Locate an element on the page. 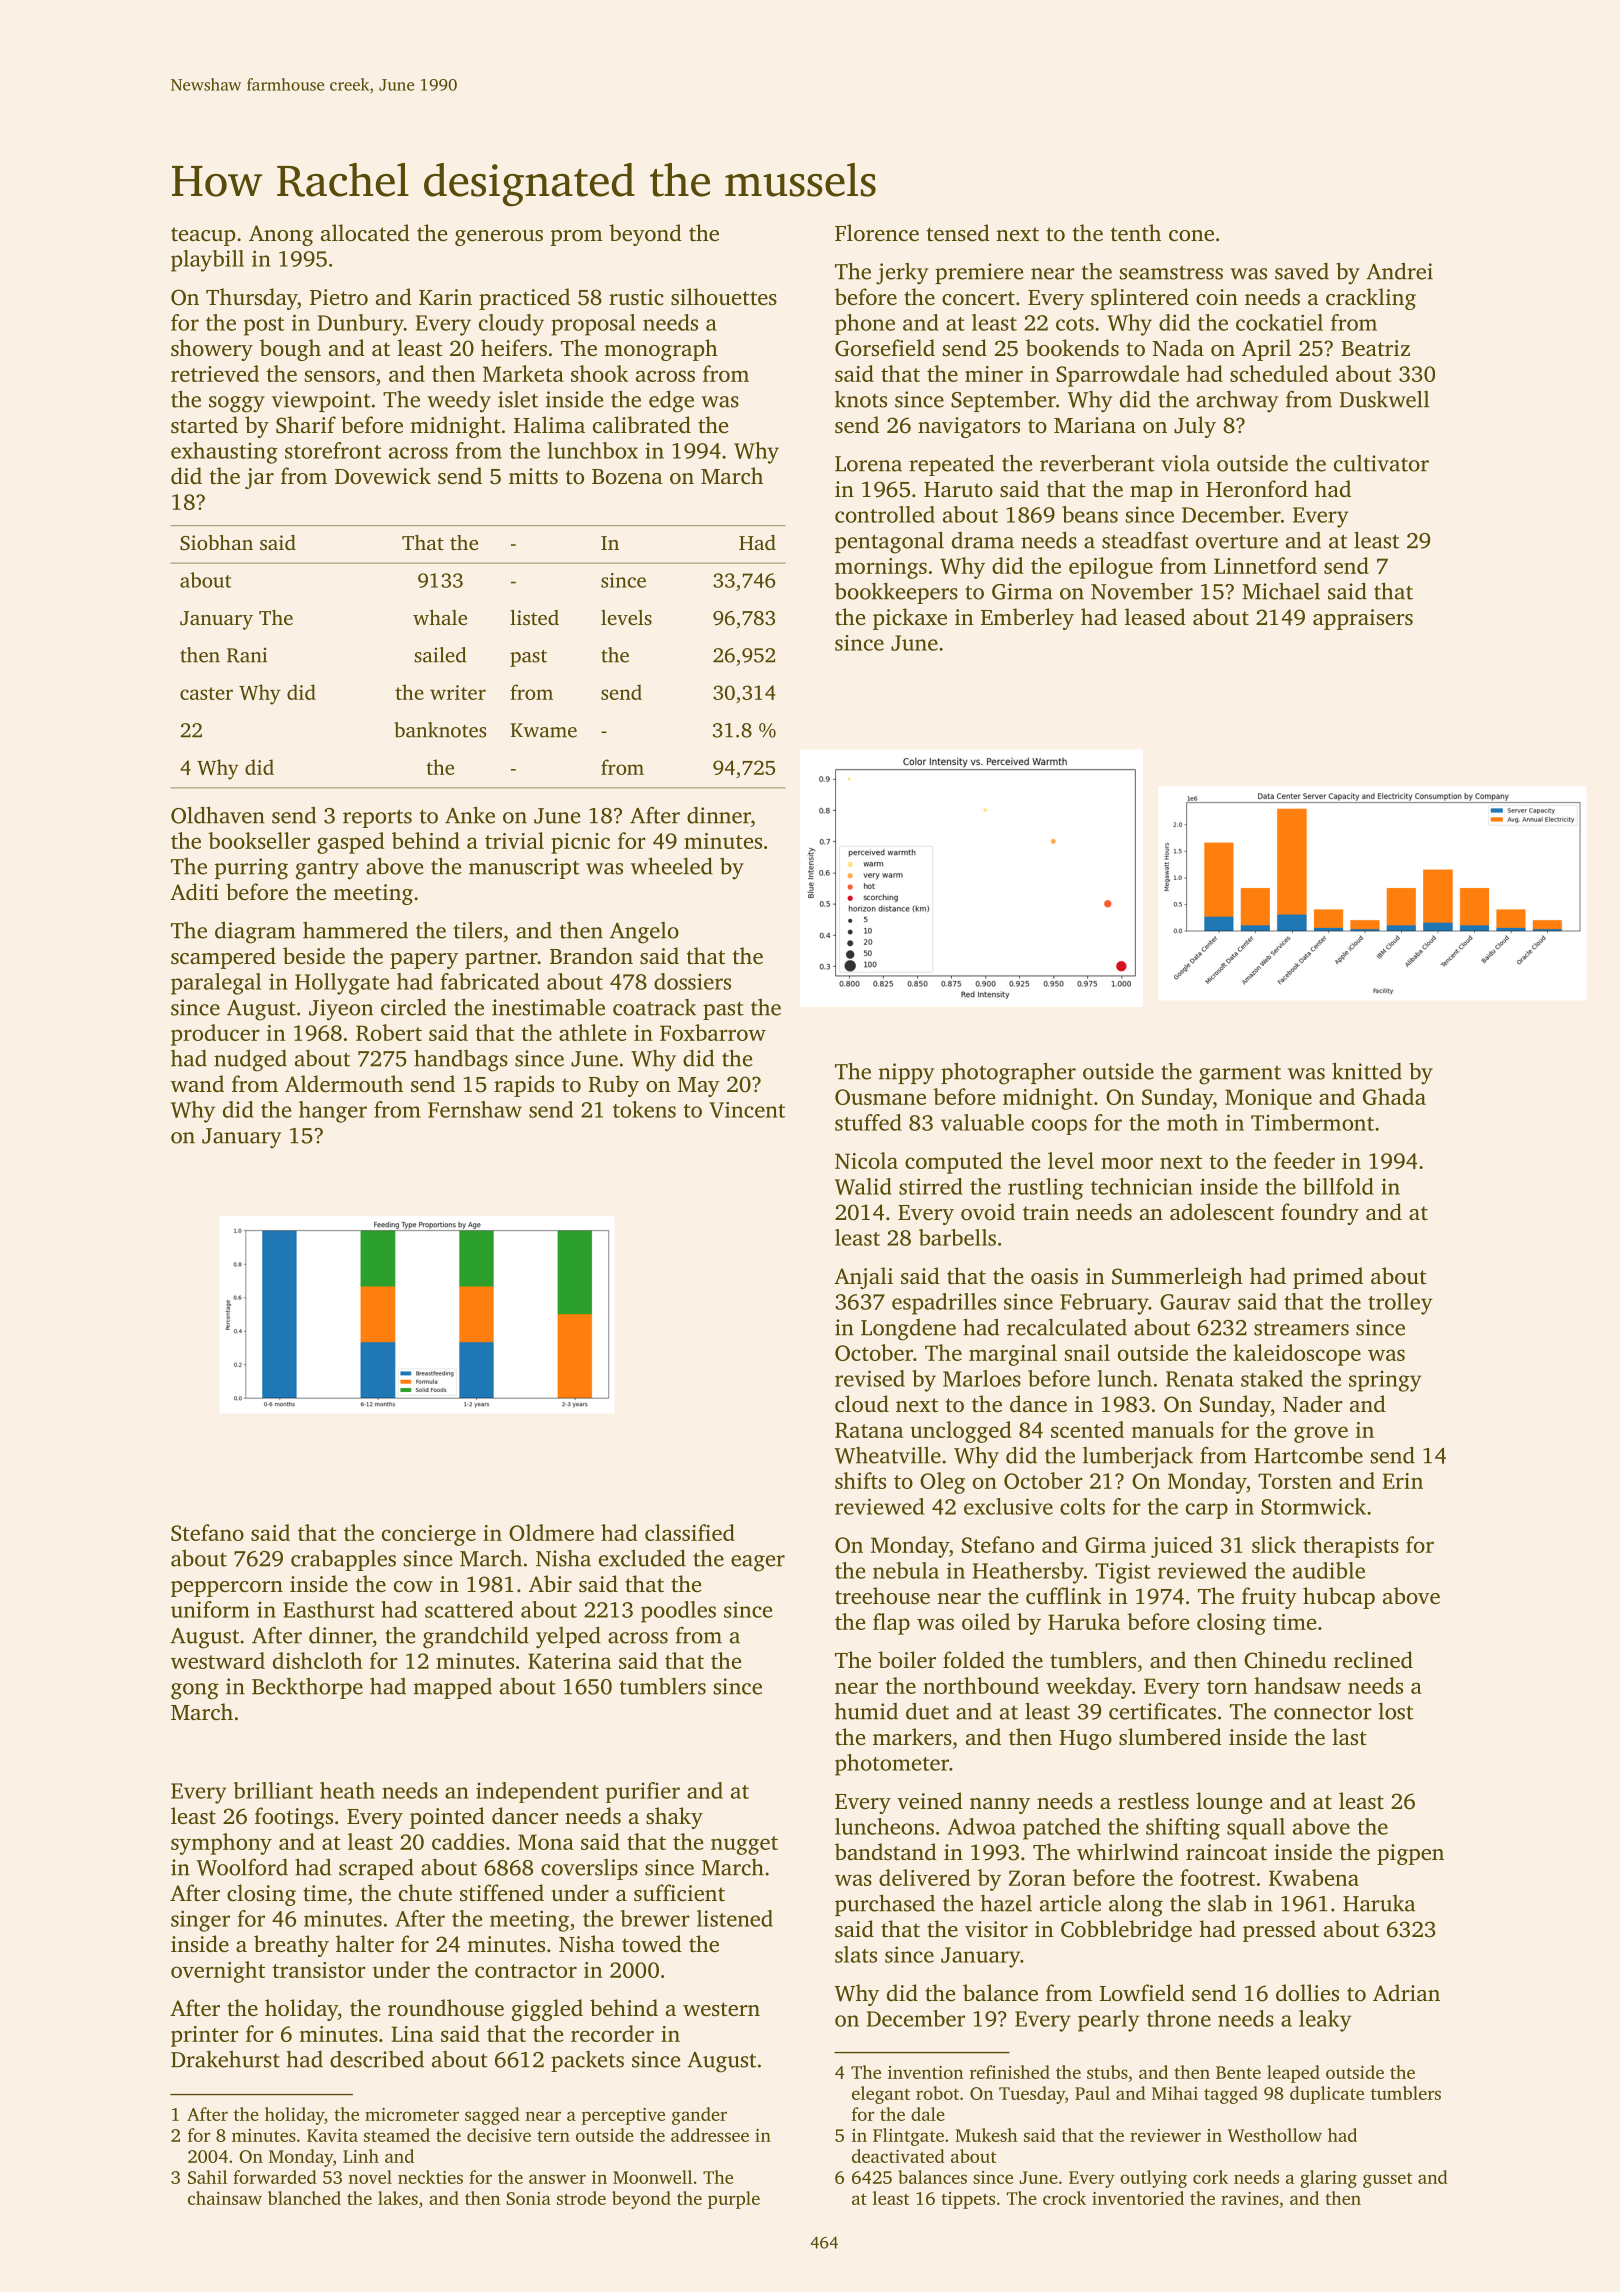  Ratana is located at coordinates (869, 1430).
